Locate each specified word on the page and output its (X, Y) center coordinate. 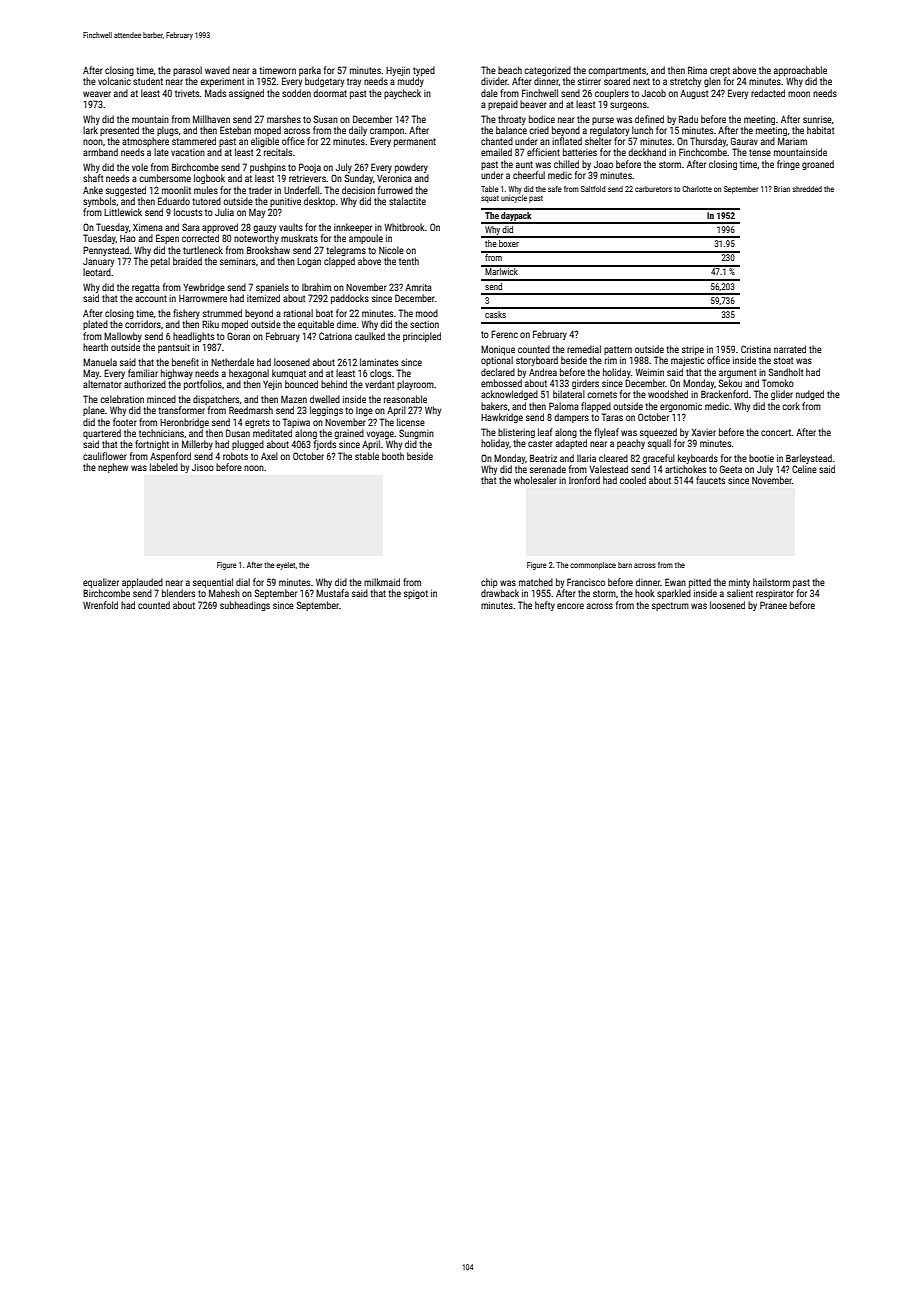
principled (422, 337)
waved (217, 70)
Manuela (100, 362)
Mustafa (332, 593)
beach (510, 70)
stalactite (407, 201)
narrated (790, 349)
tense (760, 152)
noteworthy (256, 239)
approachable (800, 71)
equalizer (101, 583)
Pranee (773, 605)
